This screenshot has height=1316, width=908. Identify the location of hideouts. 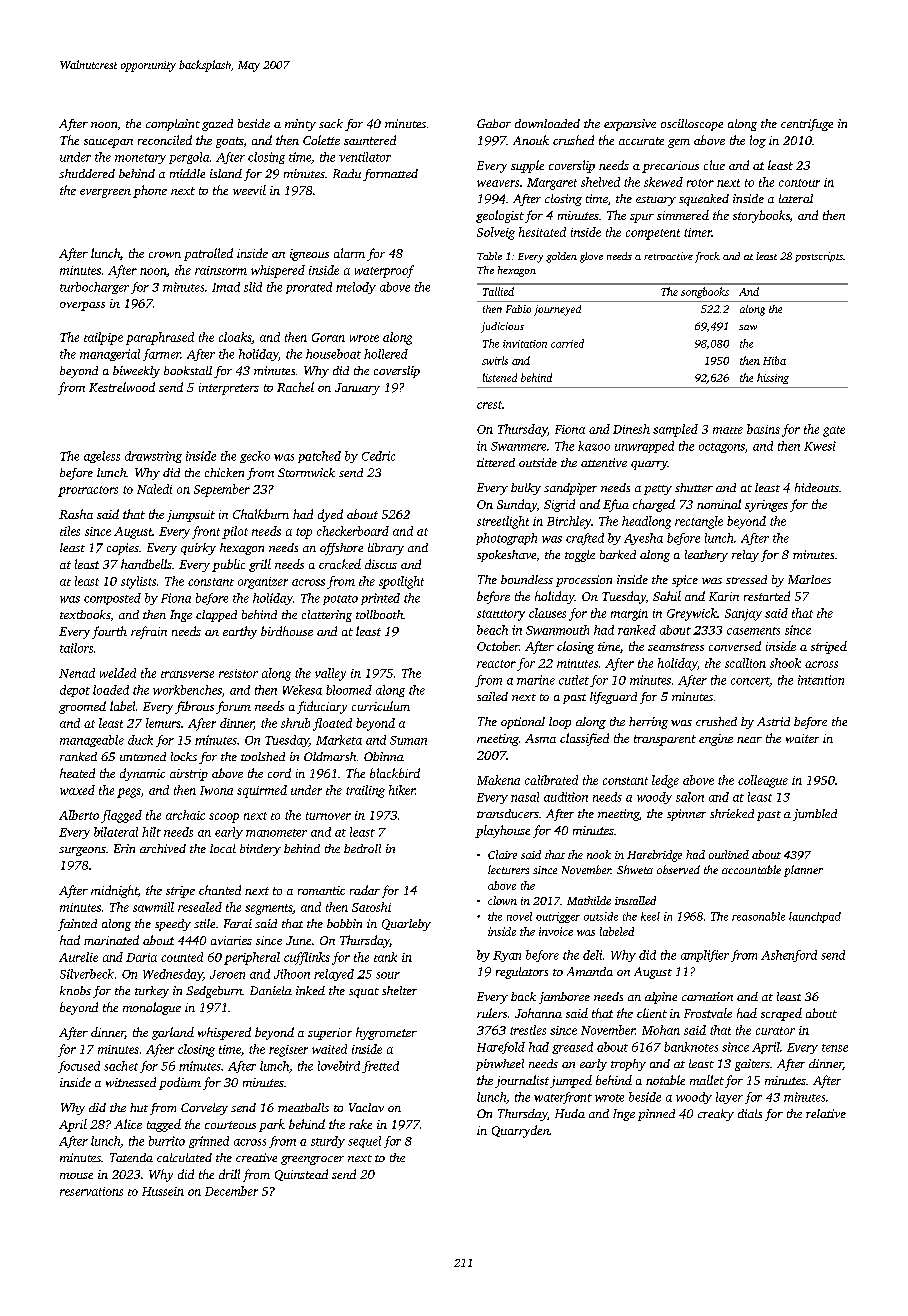
(817, 487).
